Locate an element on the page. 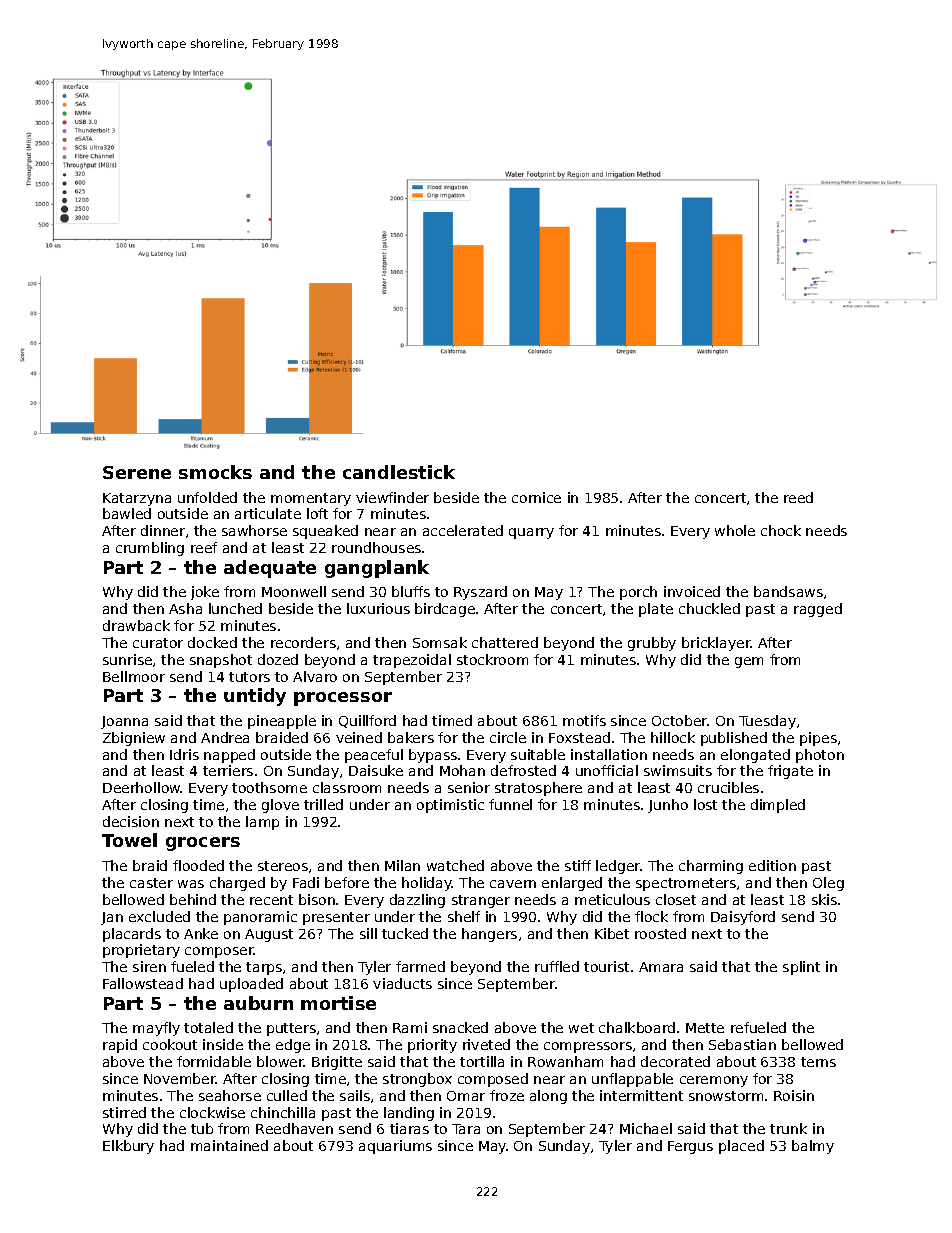 The height and width of the document is (1233, 952). adequate is located at coordinates (270, 569).
